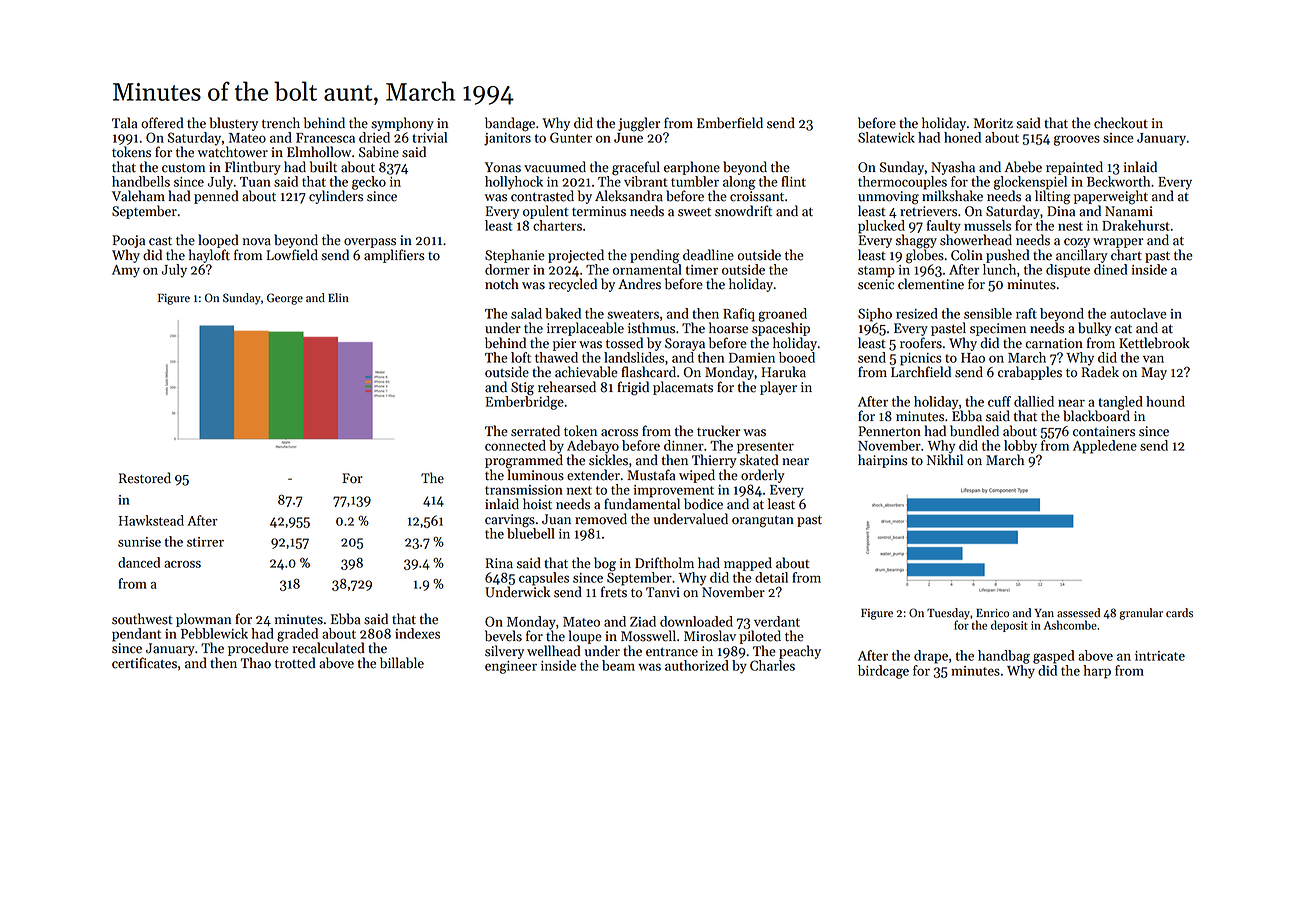 The image size is (1308, 924). I want to click on dormer, so click(507, 269).
